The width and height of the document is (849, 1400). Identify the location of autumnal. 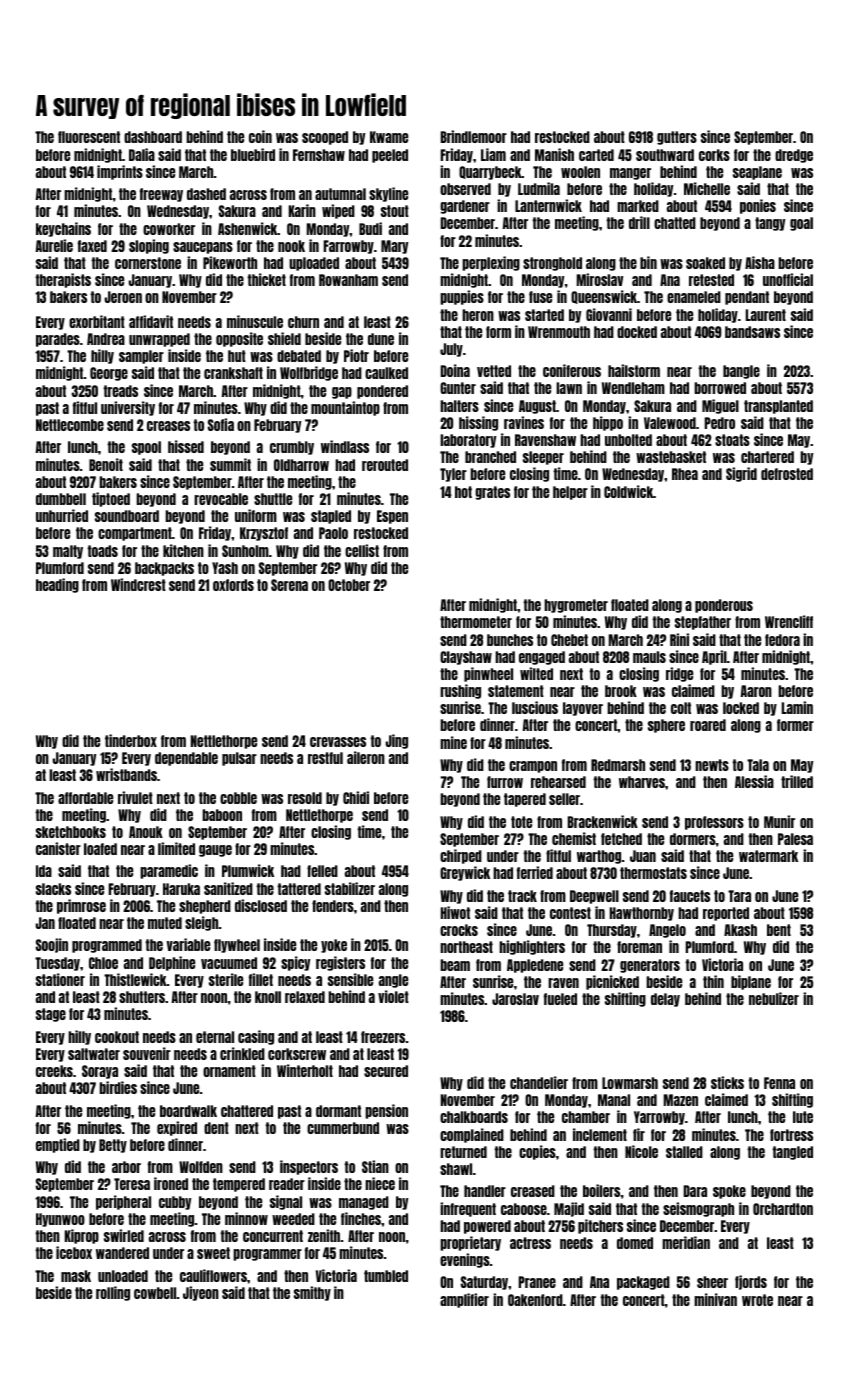
(340, 194).
